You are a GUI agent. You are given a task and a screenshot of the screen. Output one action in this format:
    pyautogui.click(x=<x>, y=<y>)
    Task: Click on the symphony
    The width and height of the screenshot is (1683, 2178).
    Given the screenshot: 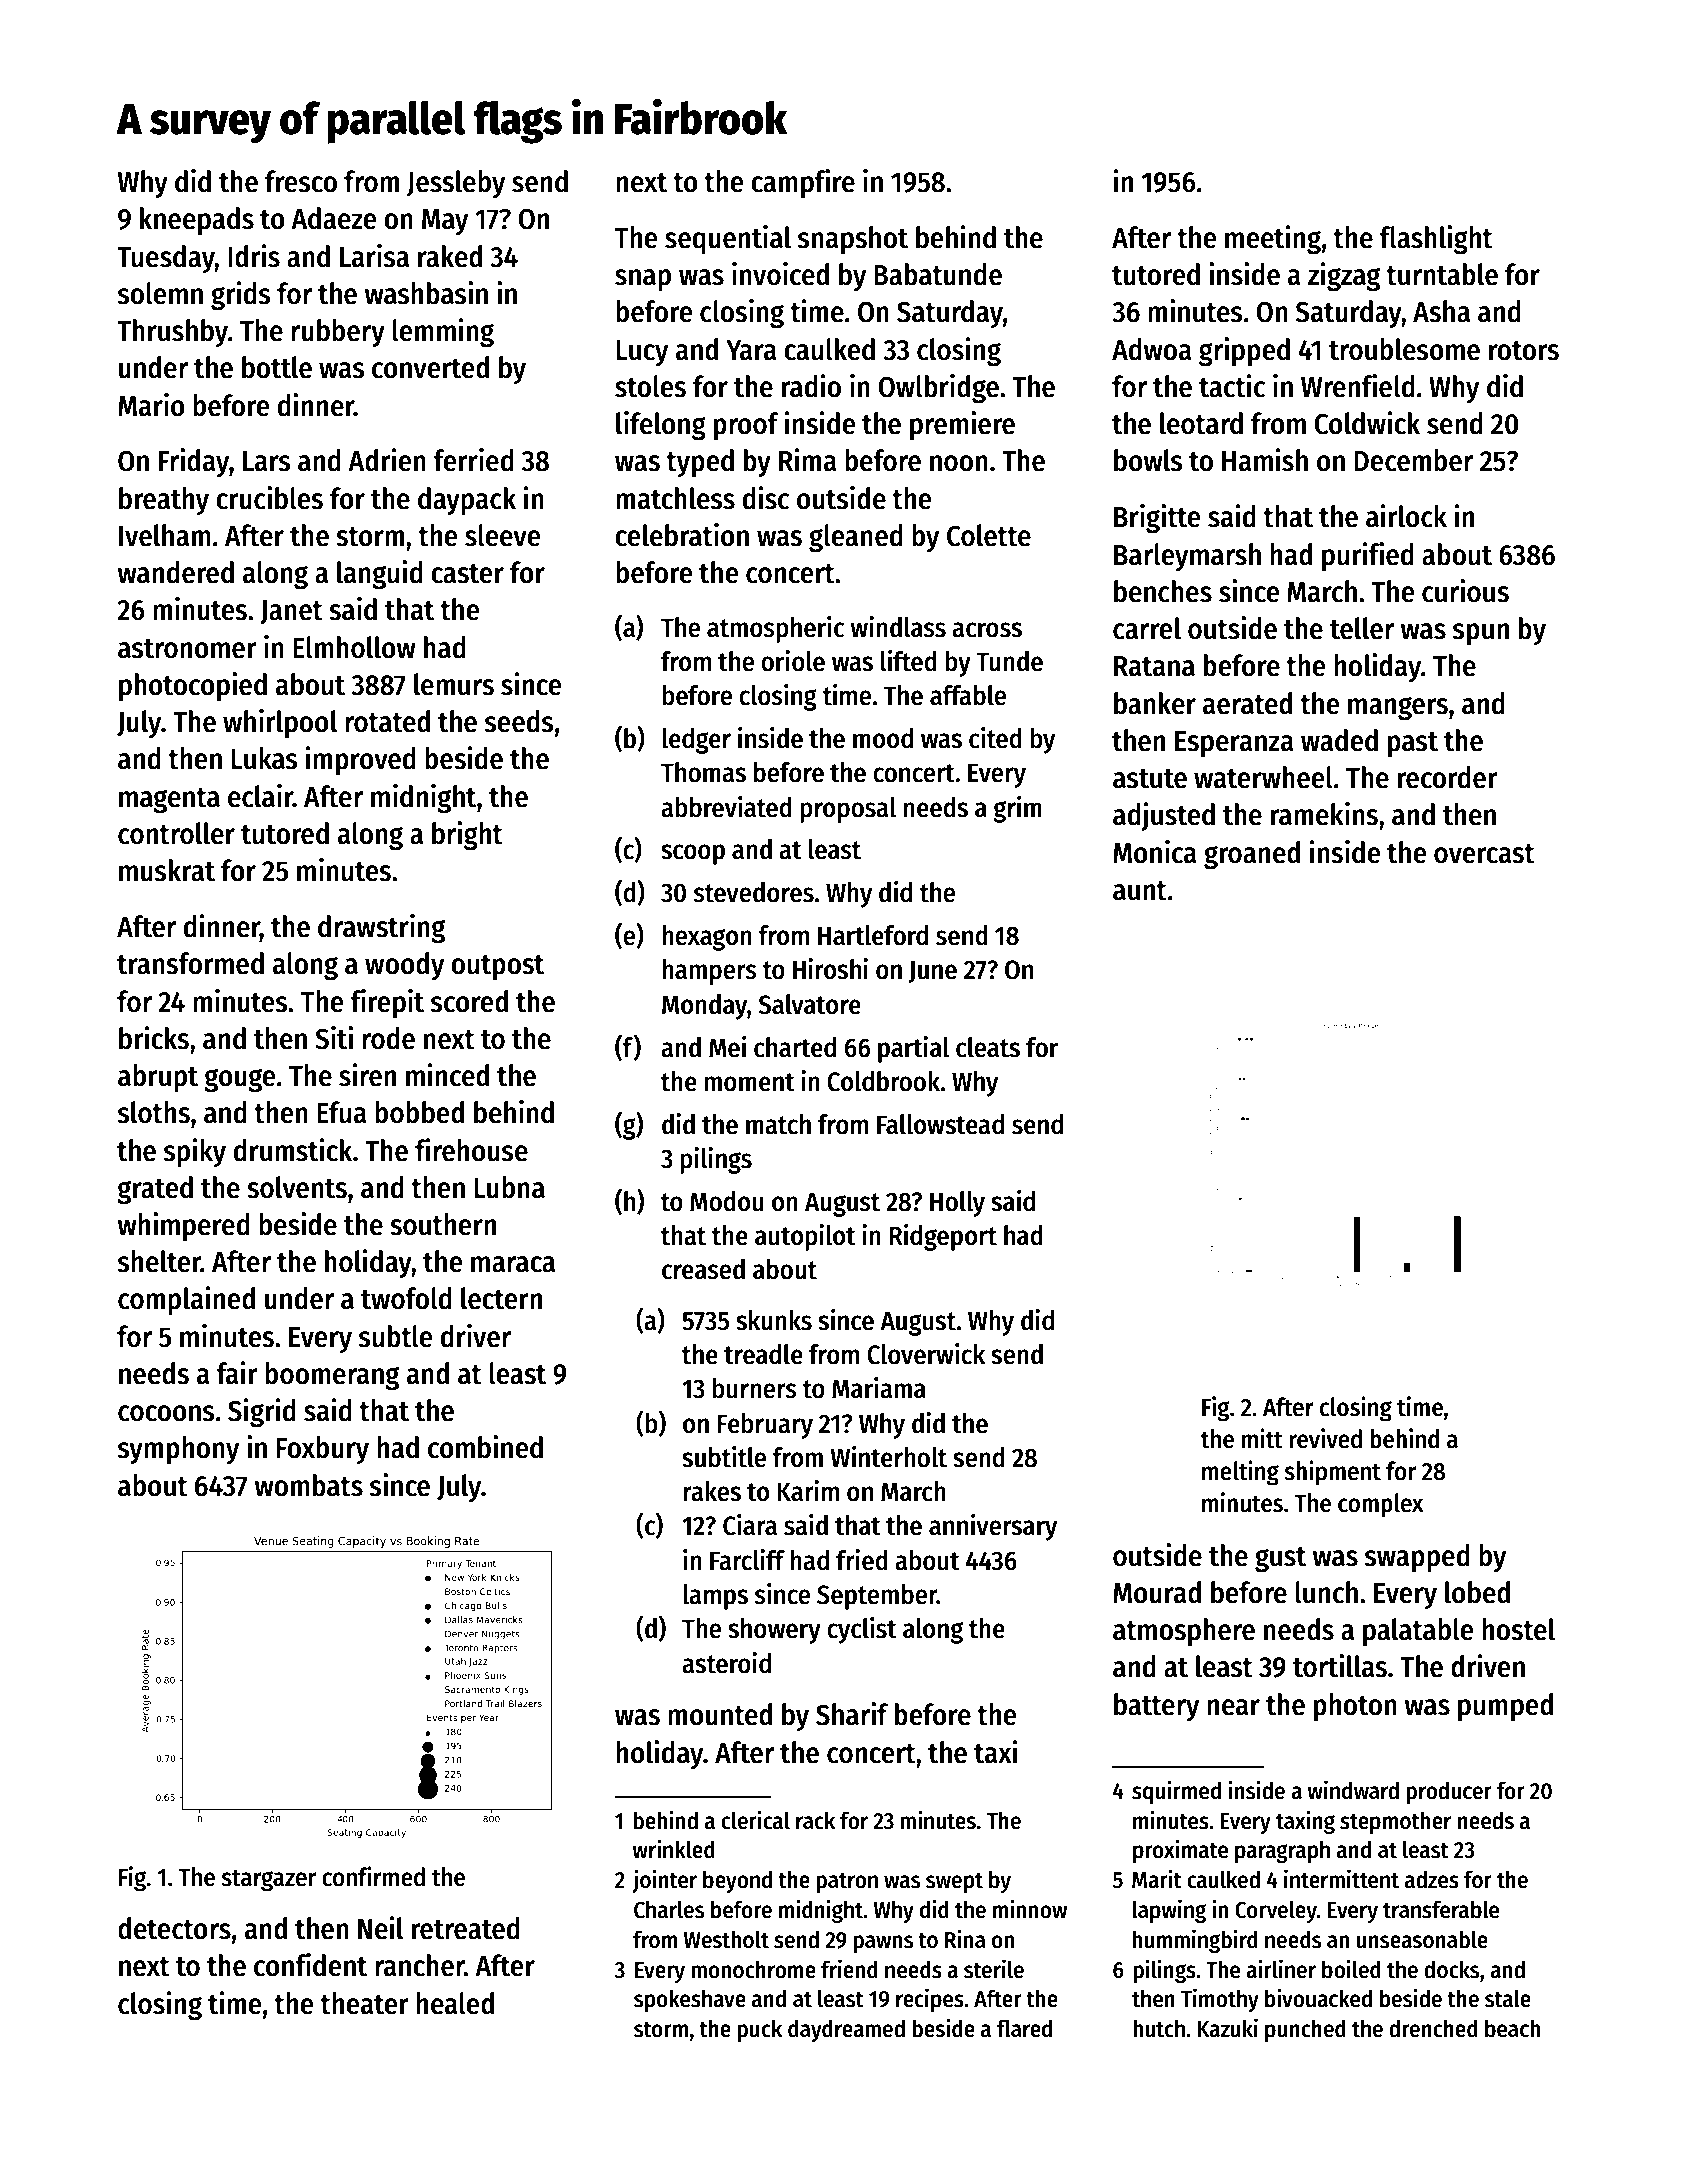 What is the action you would take?
    pyautogui.click(x=178, y=1450)
